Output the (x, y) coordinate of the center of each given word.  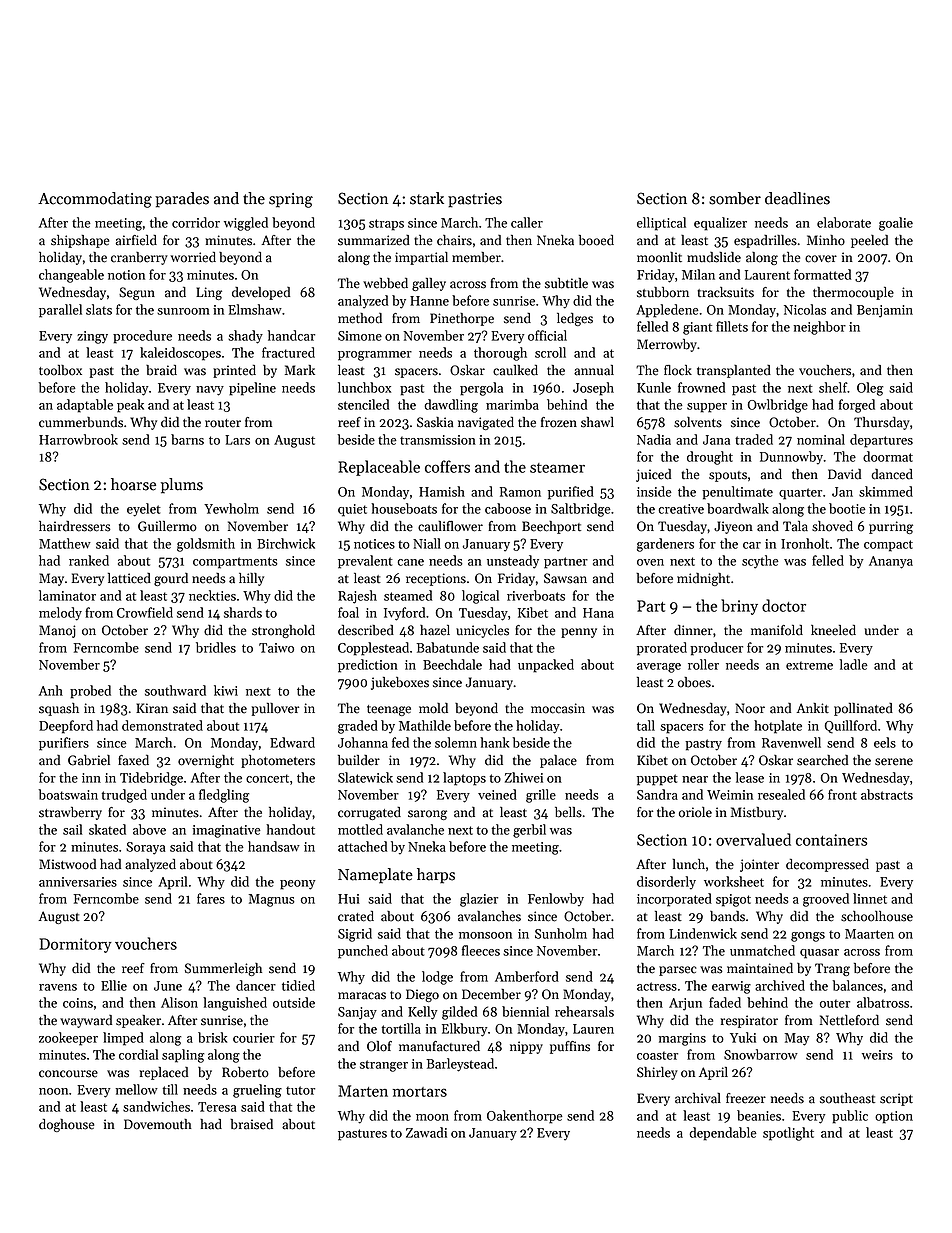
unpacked (546, 666)
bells (568, 812)
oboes (694, 682)
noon (53, 1091)
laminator (67, 595)
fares (211, 898)
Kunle (654, 387)
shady (245, 337)
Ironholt (805, 543)
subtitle (566, 283)
